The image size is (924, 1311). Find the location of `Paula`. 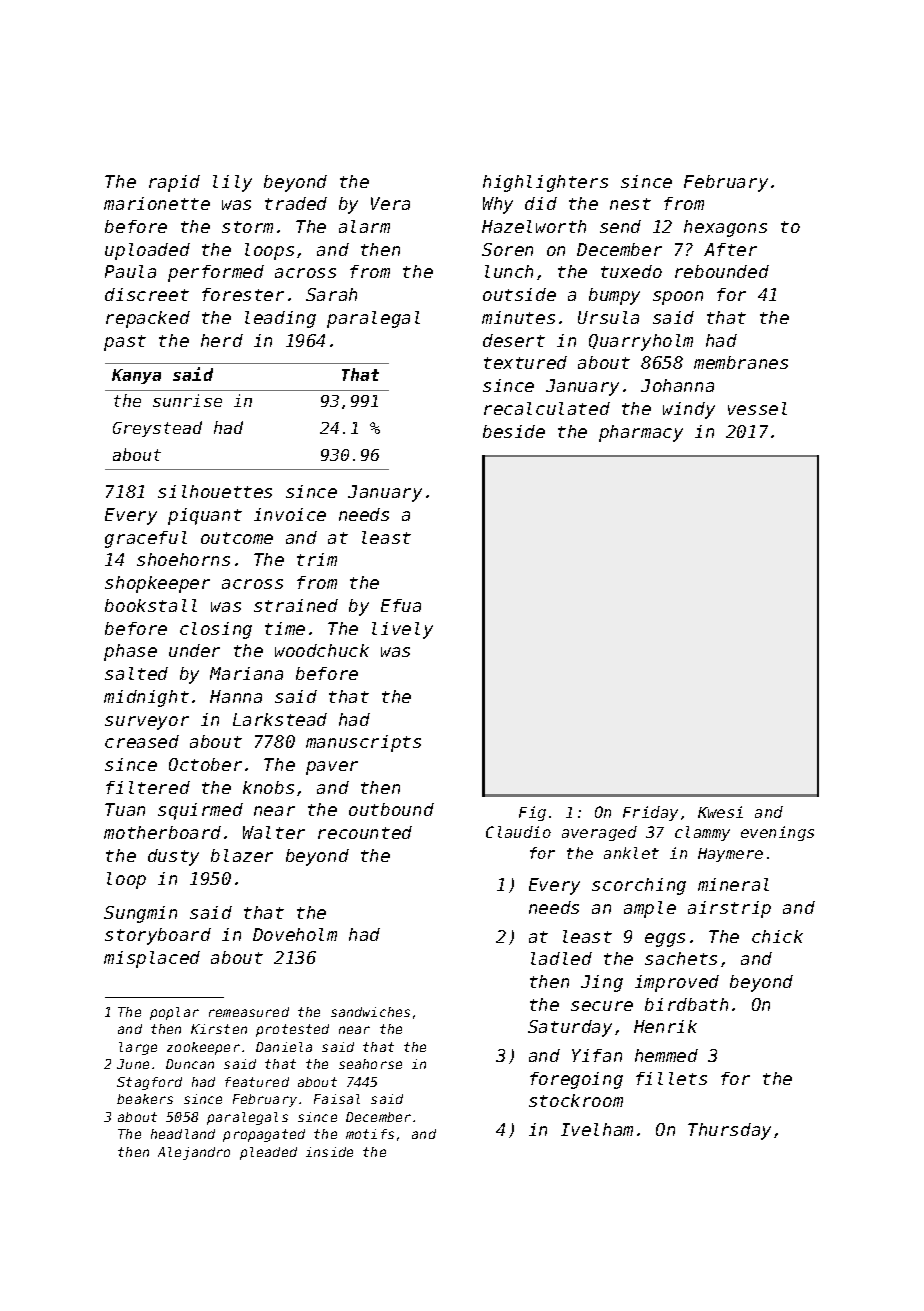

Paula is located at coordinates (130, 271).
